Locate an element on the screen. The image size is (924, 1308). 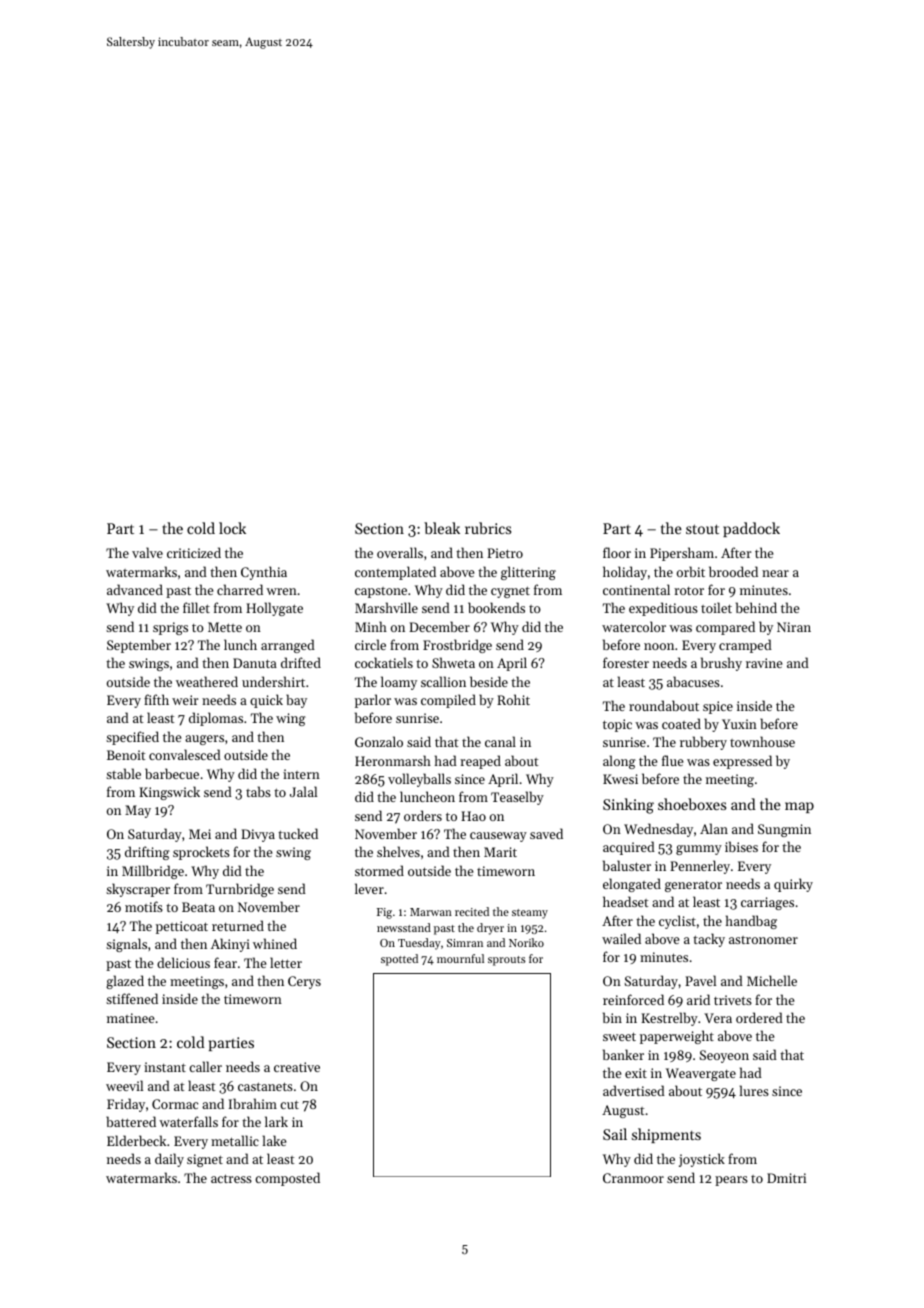
ibises is located at coordinates (741, 846).
